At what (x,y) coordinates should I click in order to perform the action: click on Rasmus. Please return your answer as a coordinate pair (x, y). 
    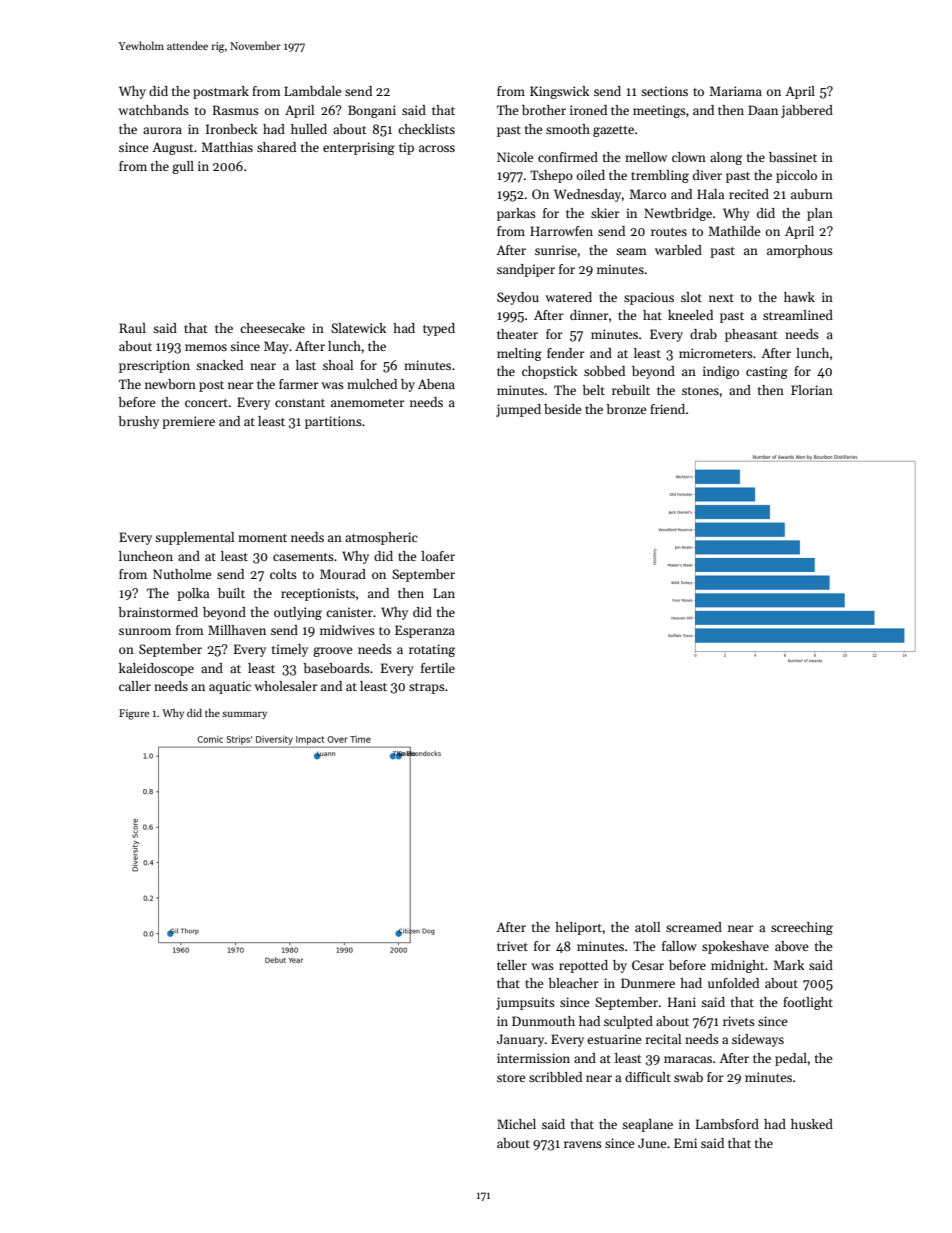
    Looking at the image, I should click on (236, 110).
